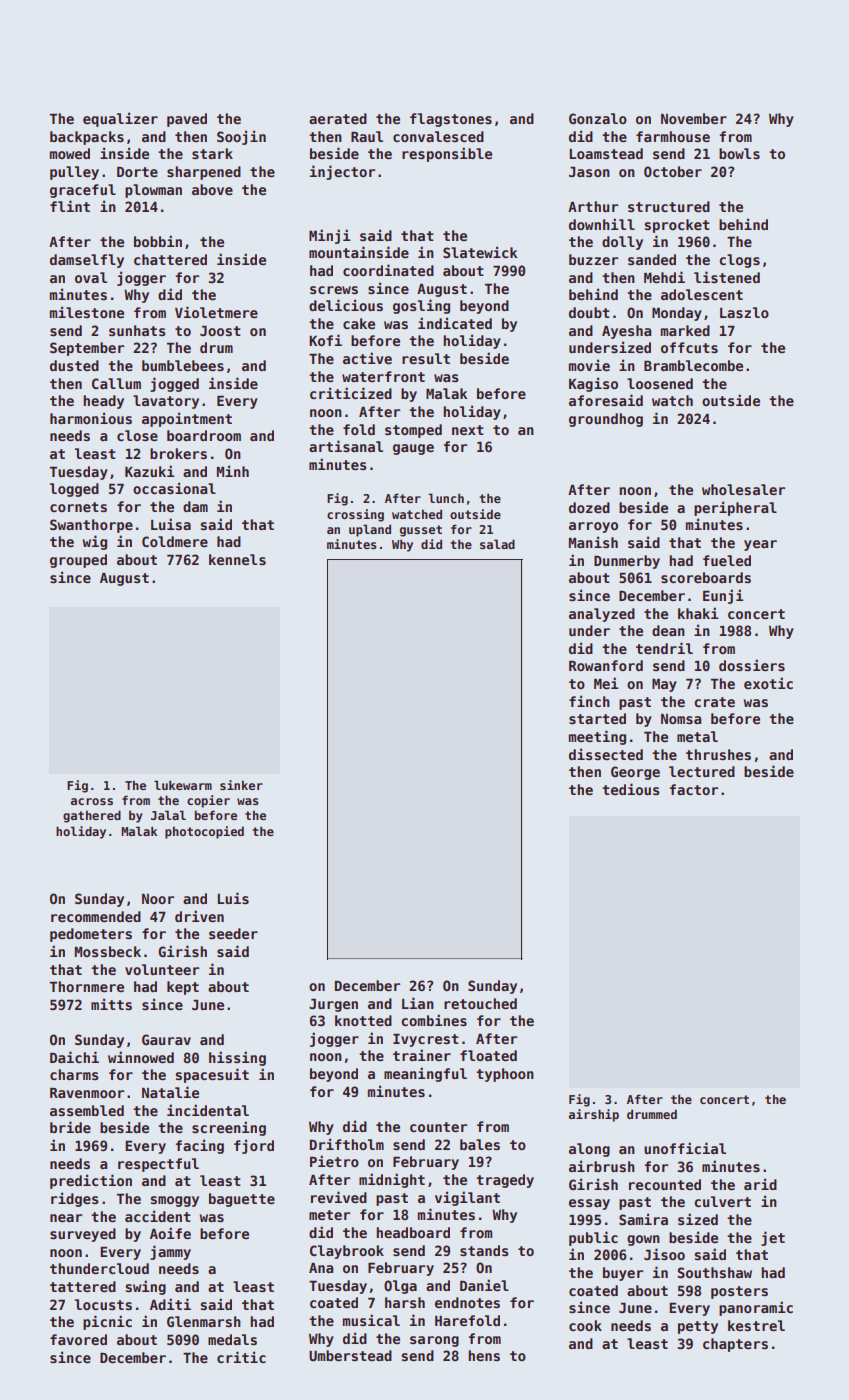 The image size is (849, 1400). Describe the element at coordinates (693, 365) in the screenshot. I see `Bramblecombe` at that location.
